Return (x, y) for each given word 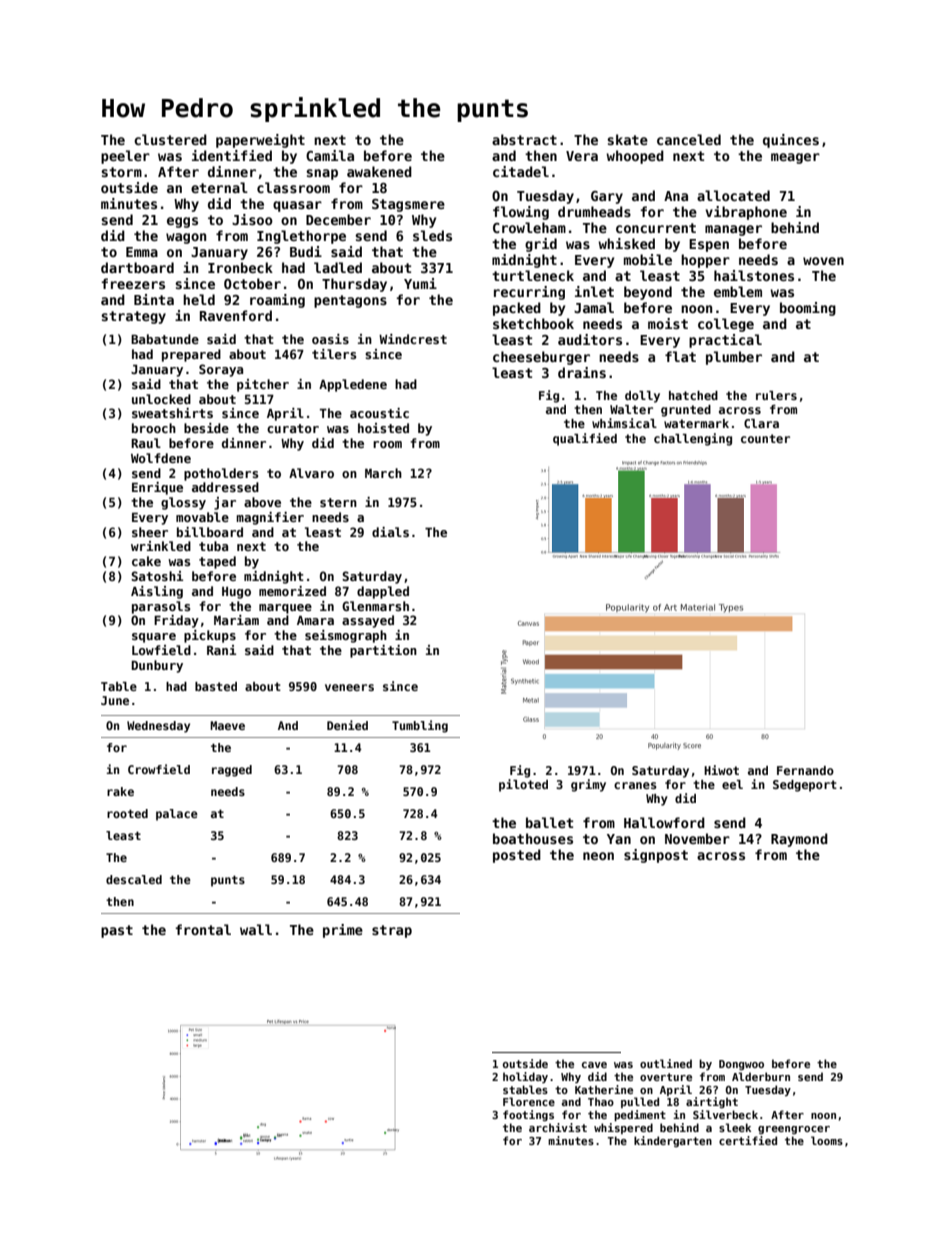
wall (256, 929)
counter (765, 438)
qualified (585, 439)
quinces (791, 141)
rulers (776, 395)
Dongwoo (741, 1065)
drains (582, 372)
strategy (133, 317)
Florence (529, 1101)
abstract (524, 139)
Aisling (157, 592)
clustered (170, 139)
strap (392, 931)
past (117, 931)
